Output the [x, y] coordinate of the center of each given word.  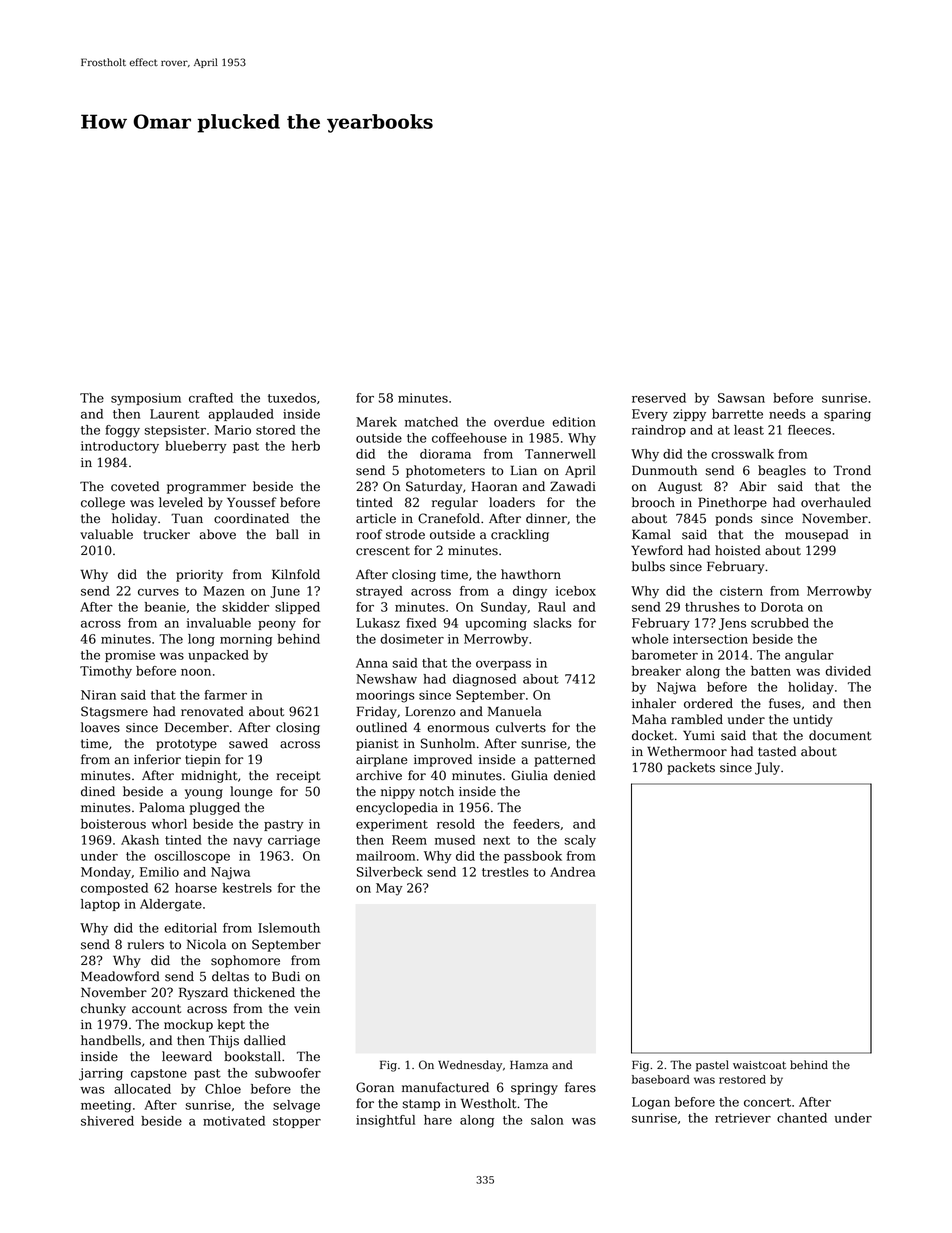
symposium [146, 399]
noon [196, 672]
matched [431, 422]
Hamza [529, 1065]
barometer [665, 655]
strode [405, 534]
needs [787, 414]
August [680, 488]
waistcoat [759, 1065]
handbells [111, 1040]
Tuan [187, 518]
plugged [215, 808]
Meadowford [120, 976]
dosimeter [412, 639]
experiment [392, 825]
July [767, 768]
